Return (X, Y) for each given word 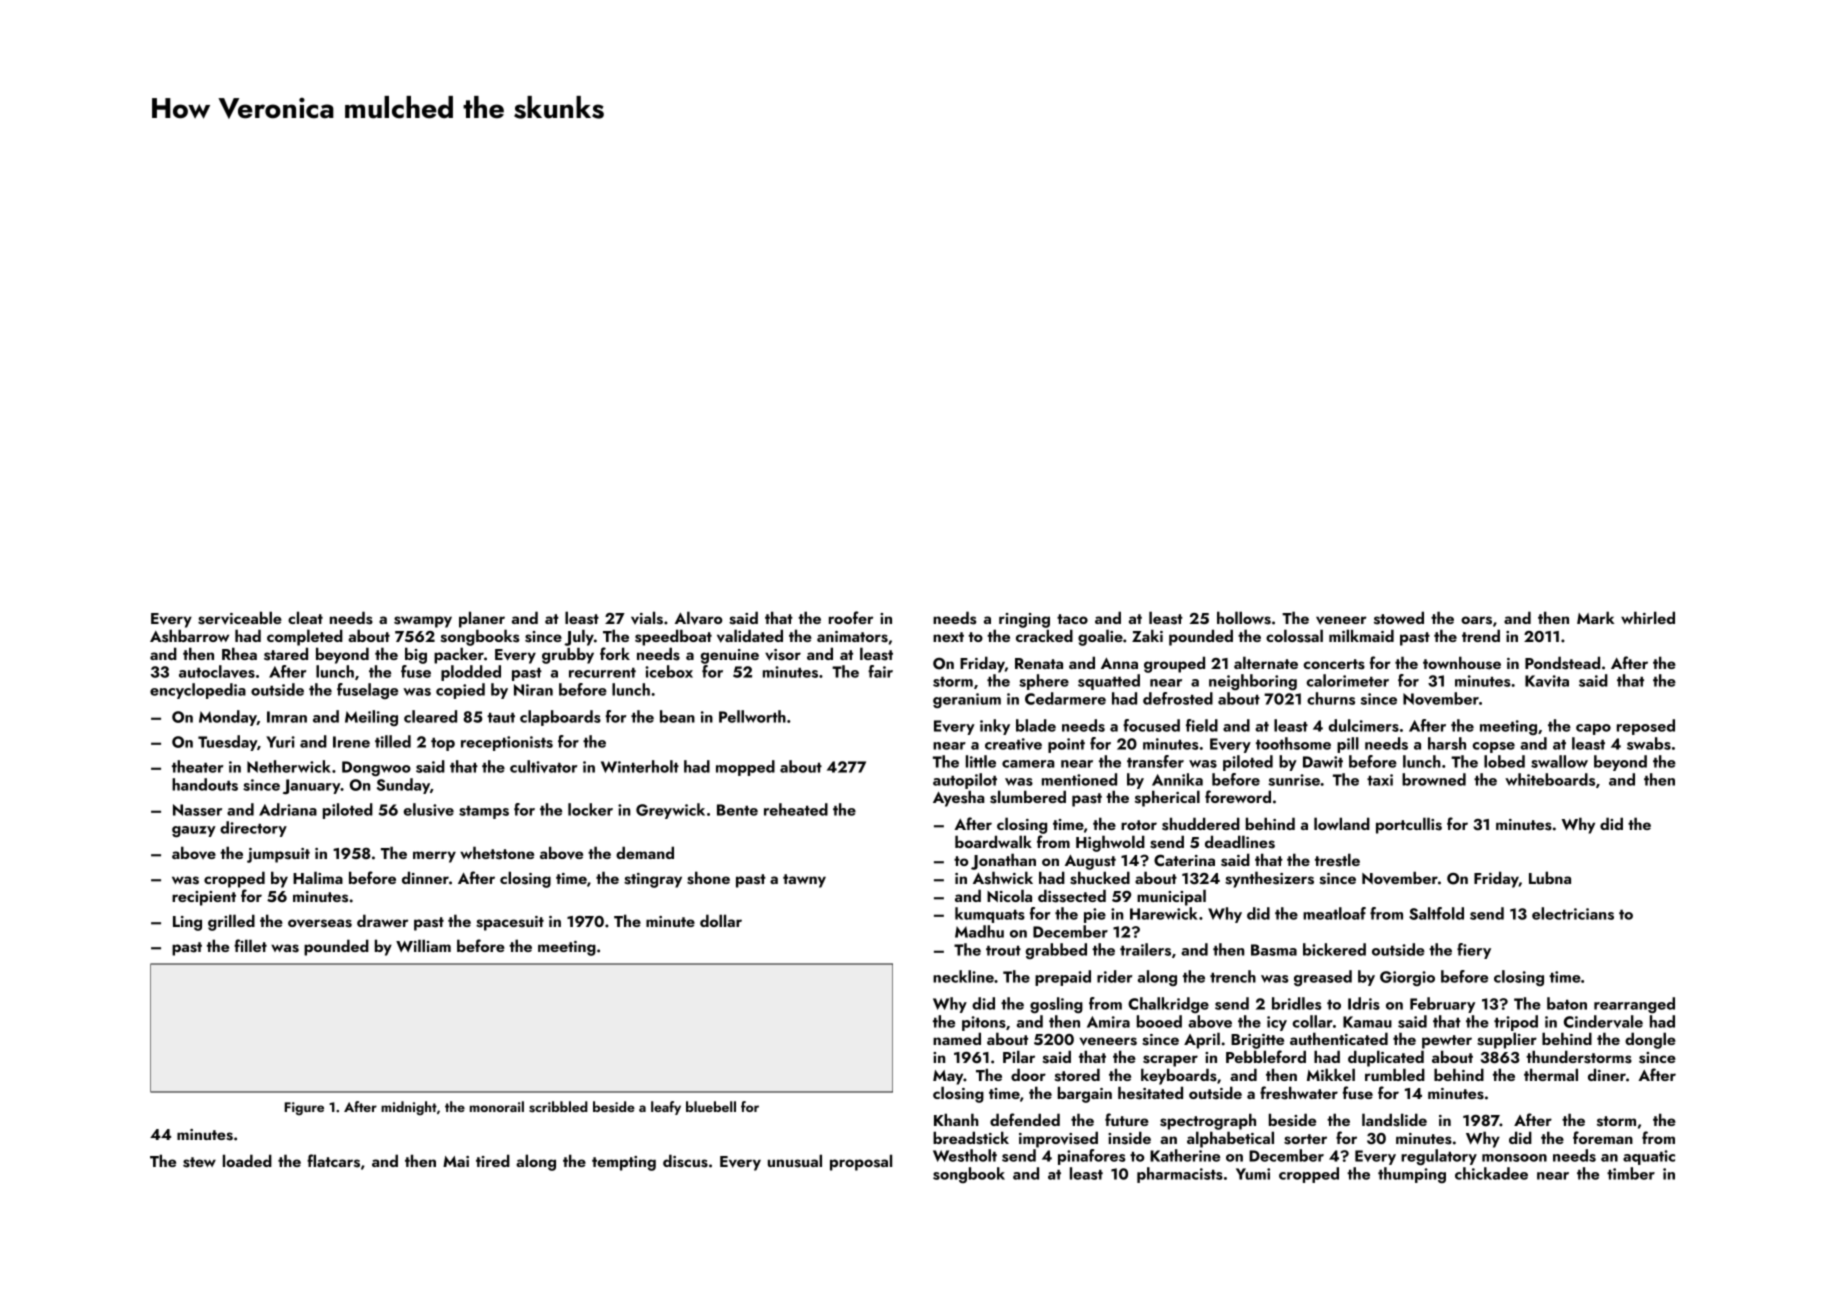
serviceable (240, 618)
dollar (721, 920)
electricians (1573, 913)
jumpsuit (278, 855)
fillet (250, 945)
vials (647, 618)
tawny (804, 881)
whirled (1648, 617)
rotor (1139, 825)
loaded (247, 1160)
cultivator (544, 766)
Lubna (1550, 877)
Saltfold (1436, 913)
